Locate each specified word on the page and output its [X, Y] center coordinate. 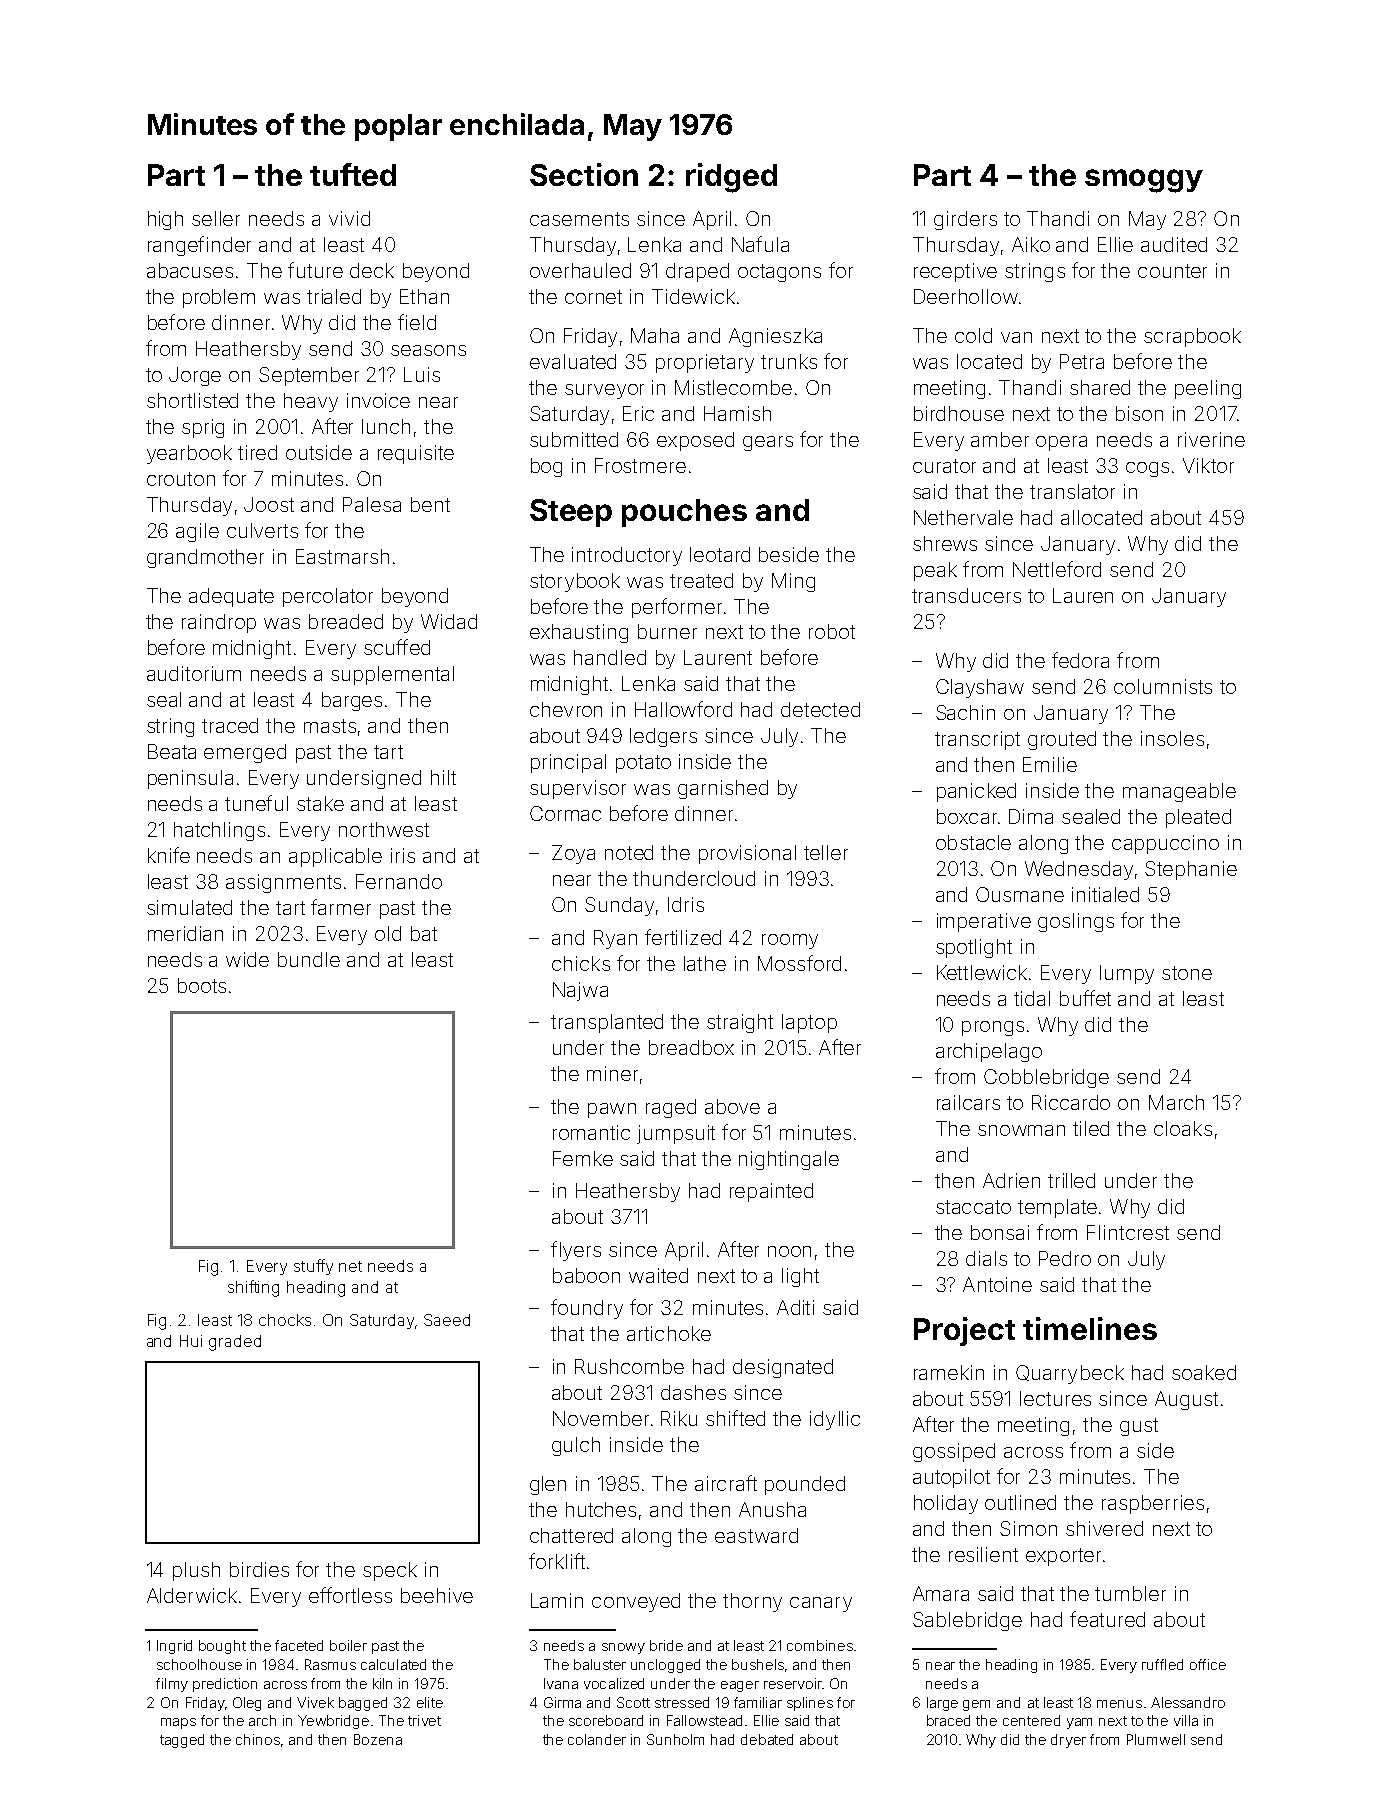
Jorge [195, 376]
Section [584, 174]
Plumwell [1156, 1739]
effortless [350, 1595]
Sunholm [675, 1739]
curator [944, 466]
